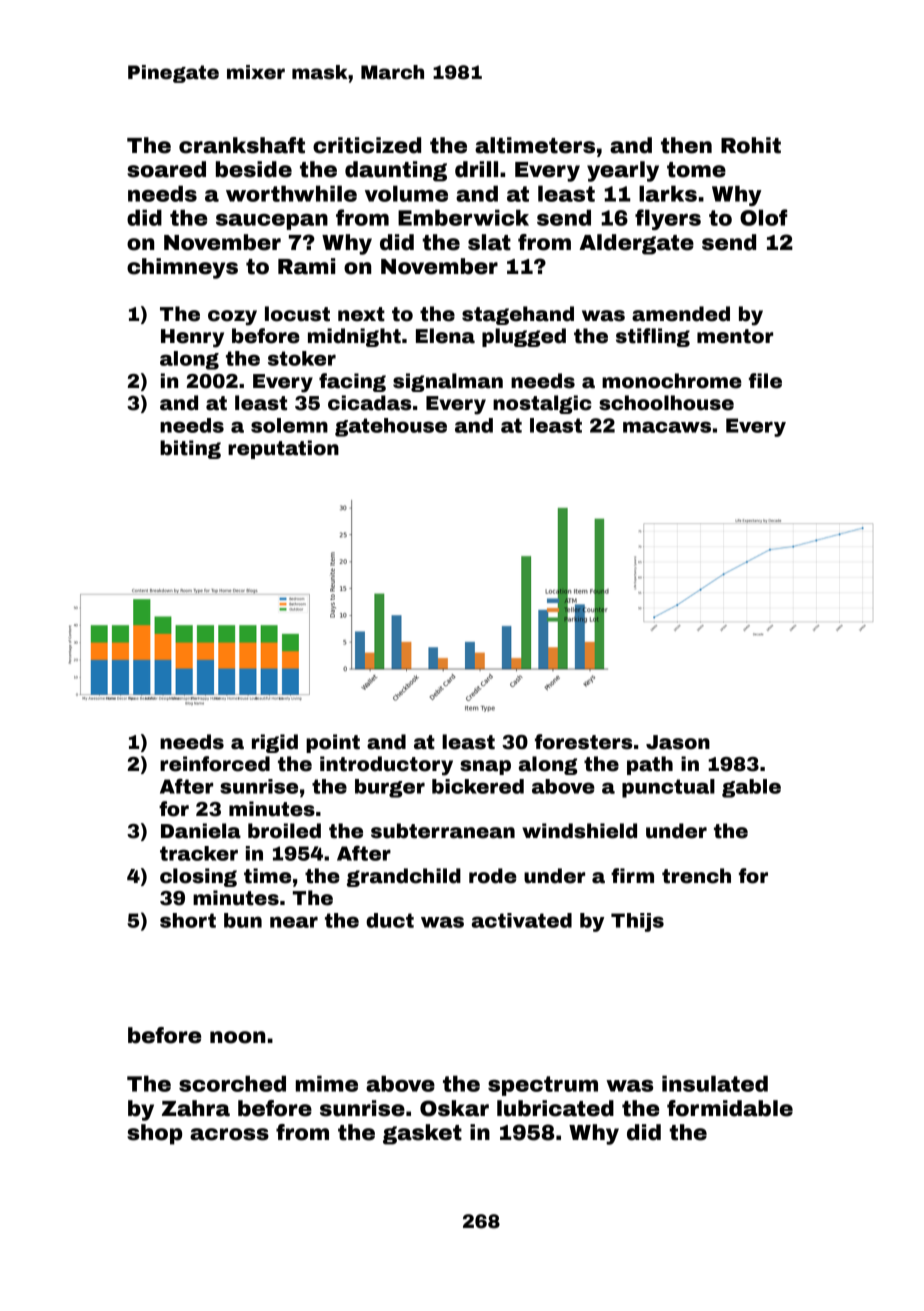 Image resolution: width=924 pixels, height=1311 pixels. I want to click on gable, so click(751, 788).
